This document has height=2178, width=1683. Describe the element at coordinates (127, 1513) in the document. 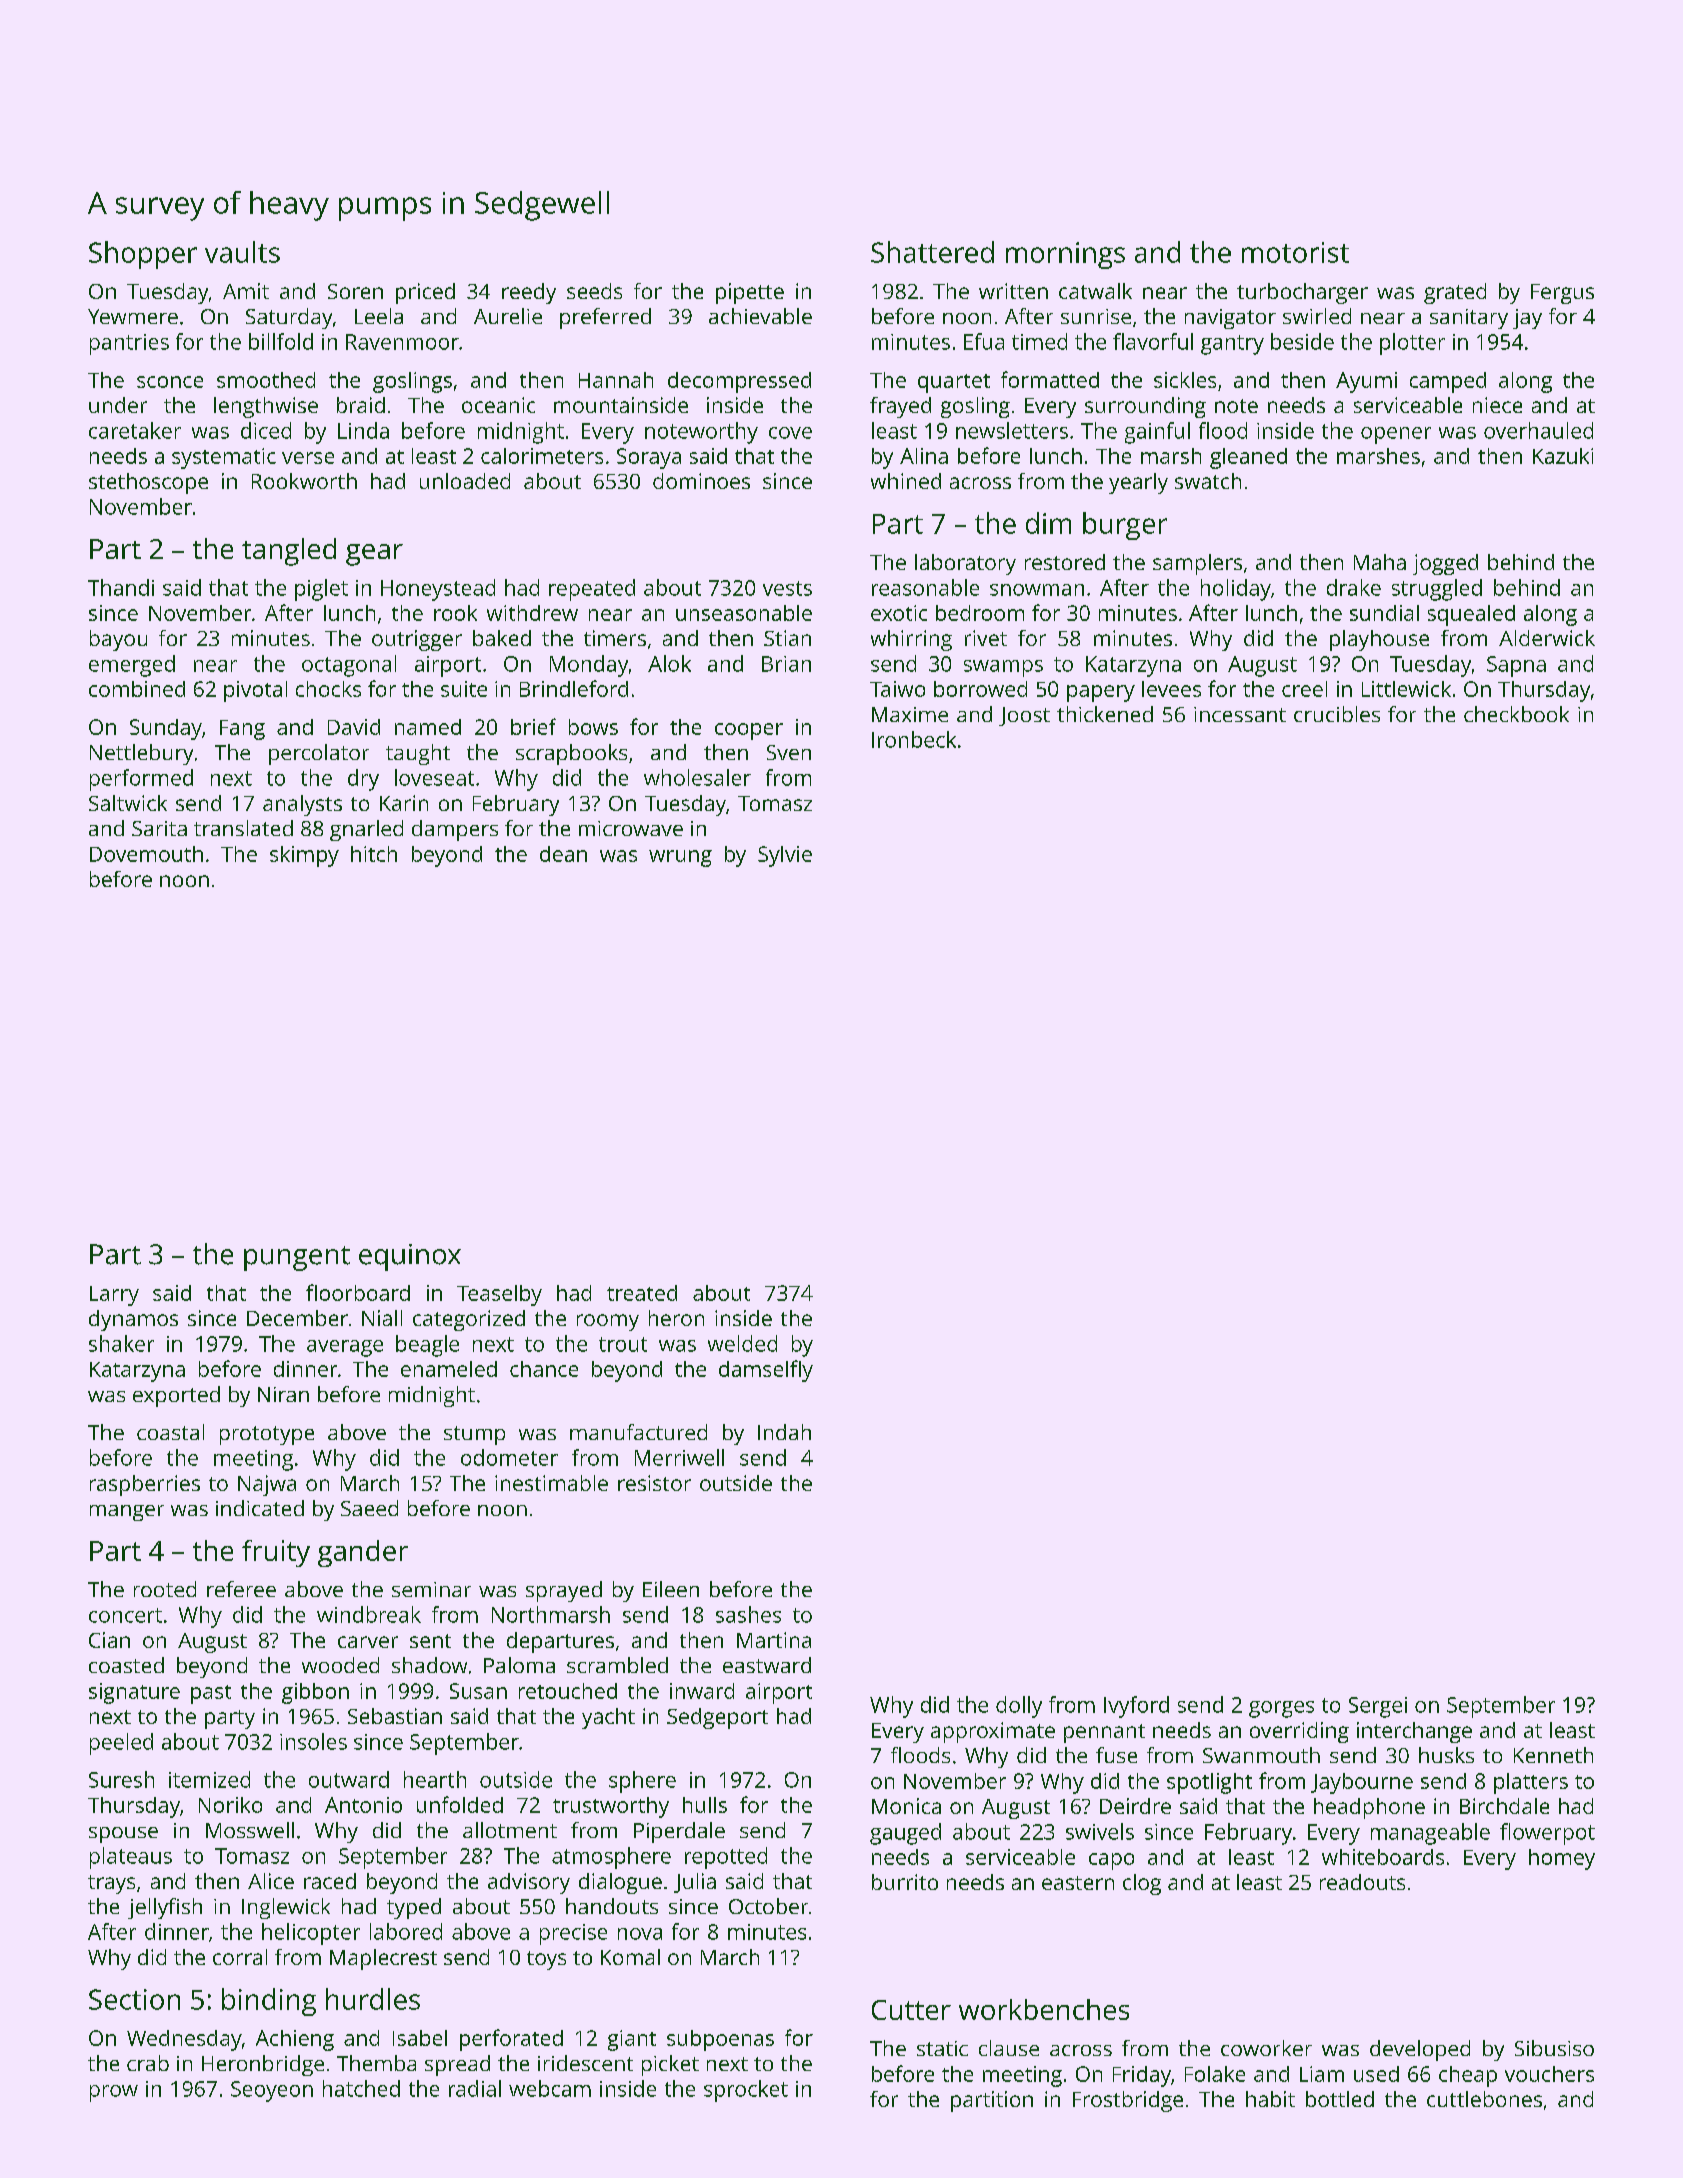

I see `manger` at that location.
